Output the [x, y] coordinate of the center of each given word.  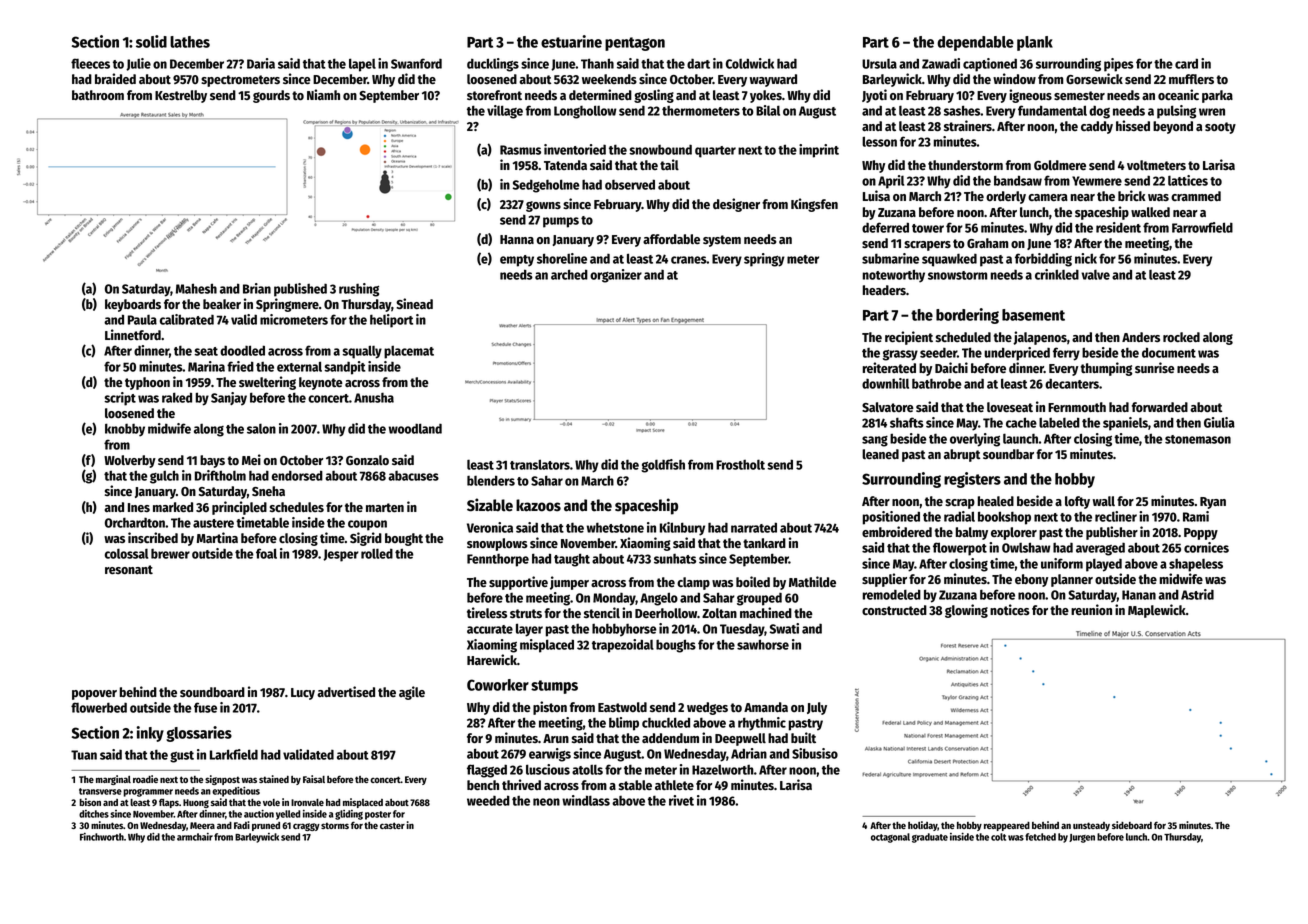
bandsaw [1018, 180]
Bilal [768, 110]
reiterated [889, 368]
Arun [556, 738]
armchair [195, 837]
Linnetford [133, 334]
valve [1095, 274]
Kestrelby [181, 96]
